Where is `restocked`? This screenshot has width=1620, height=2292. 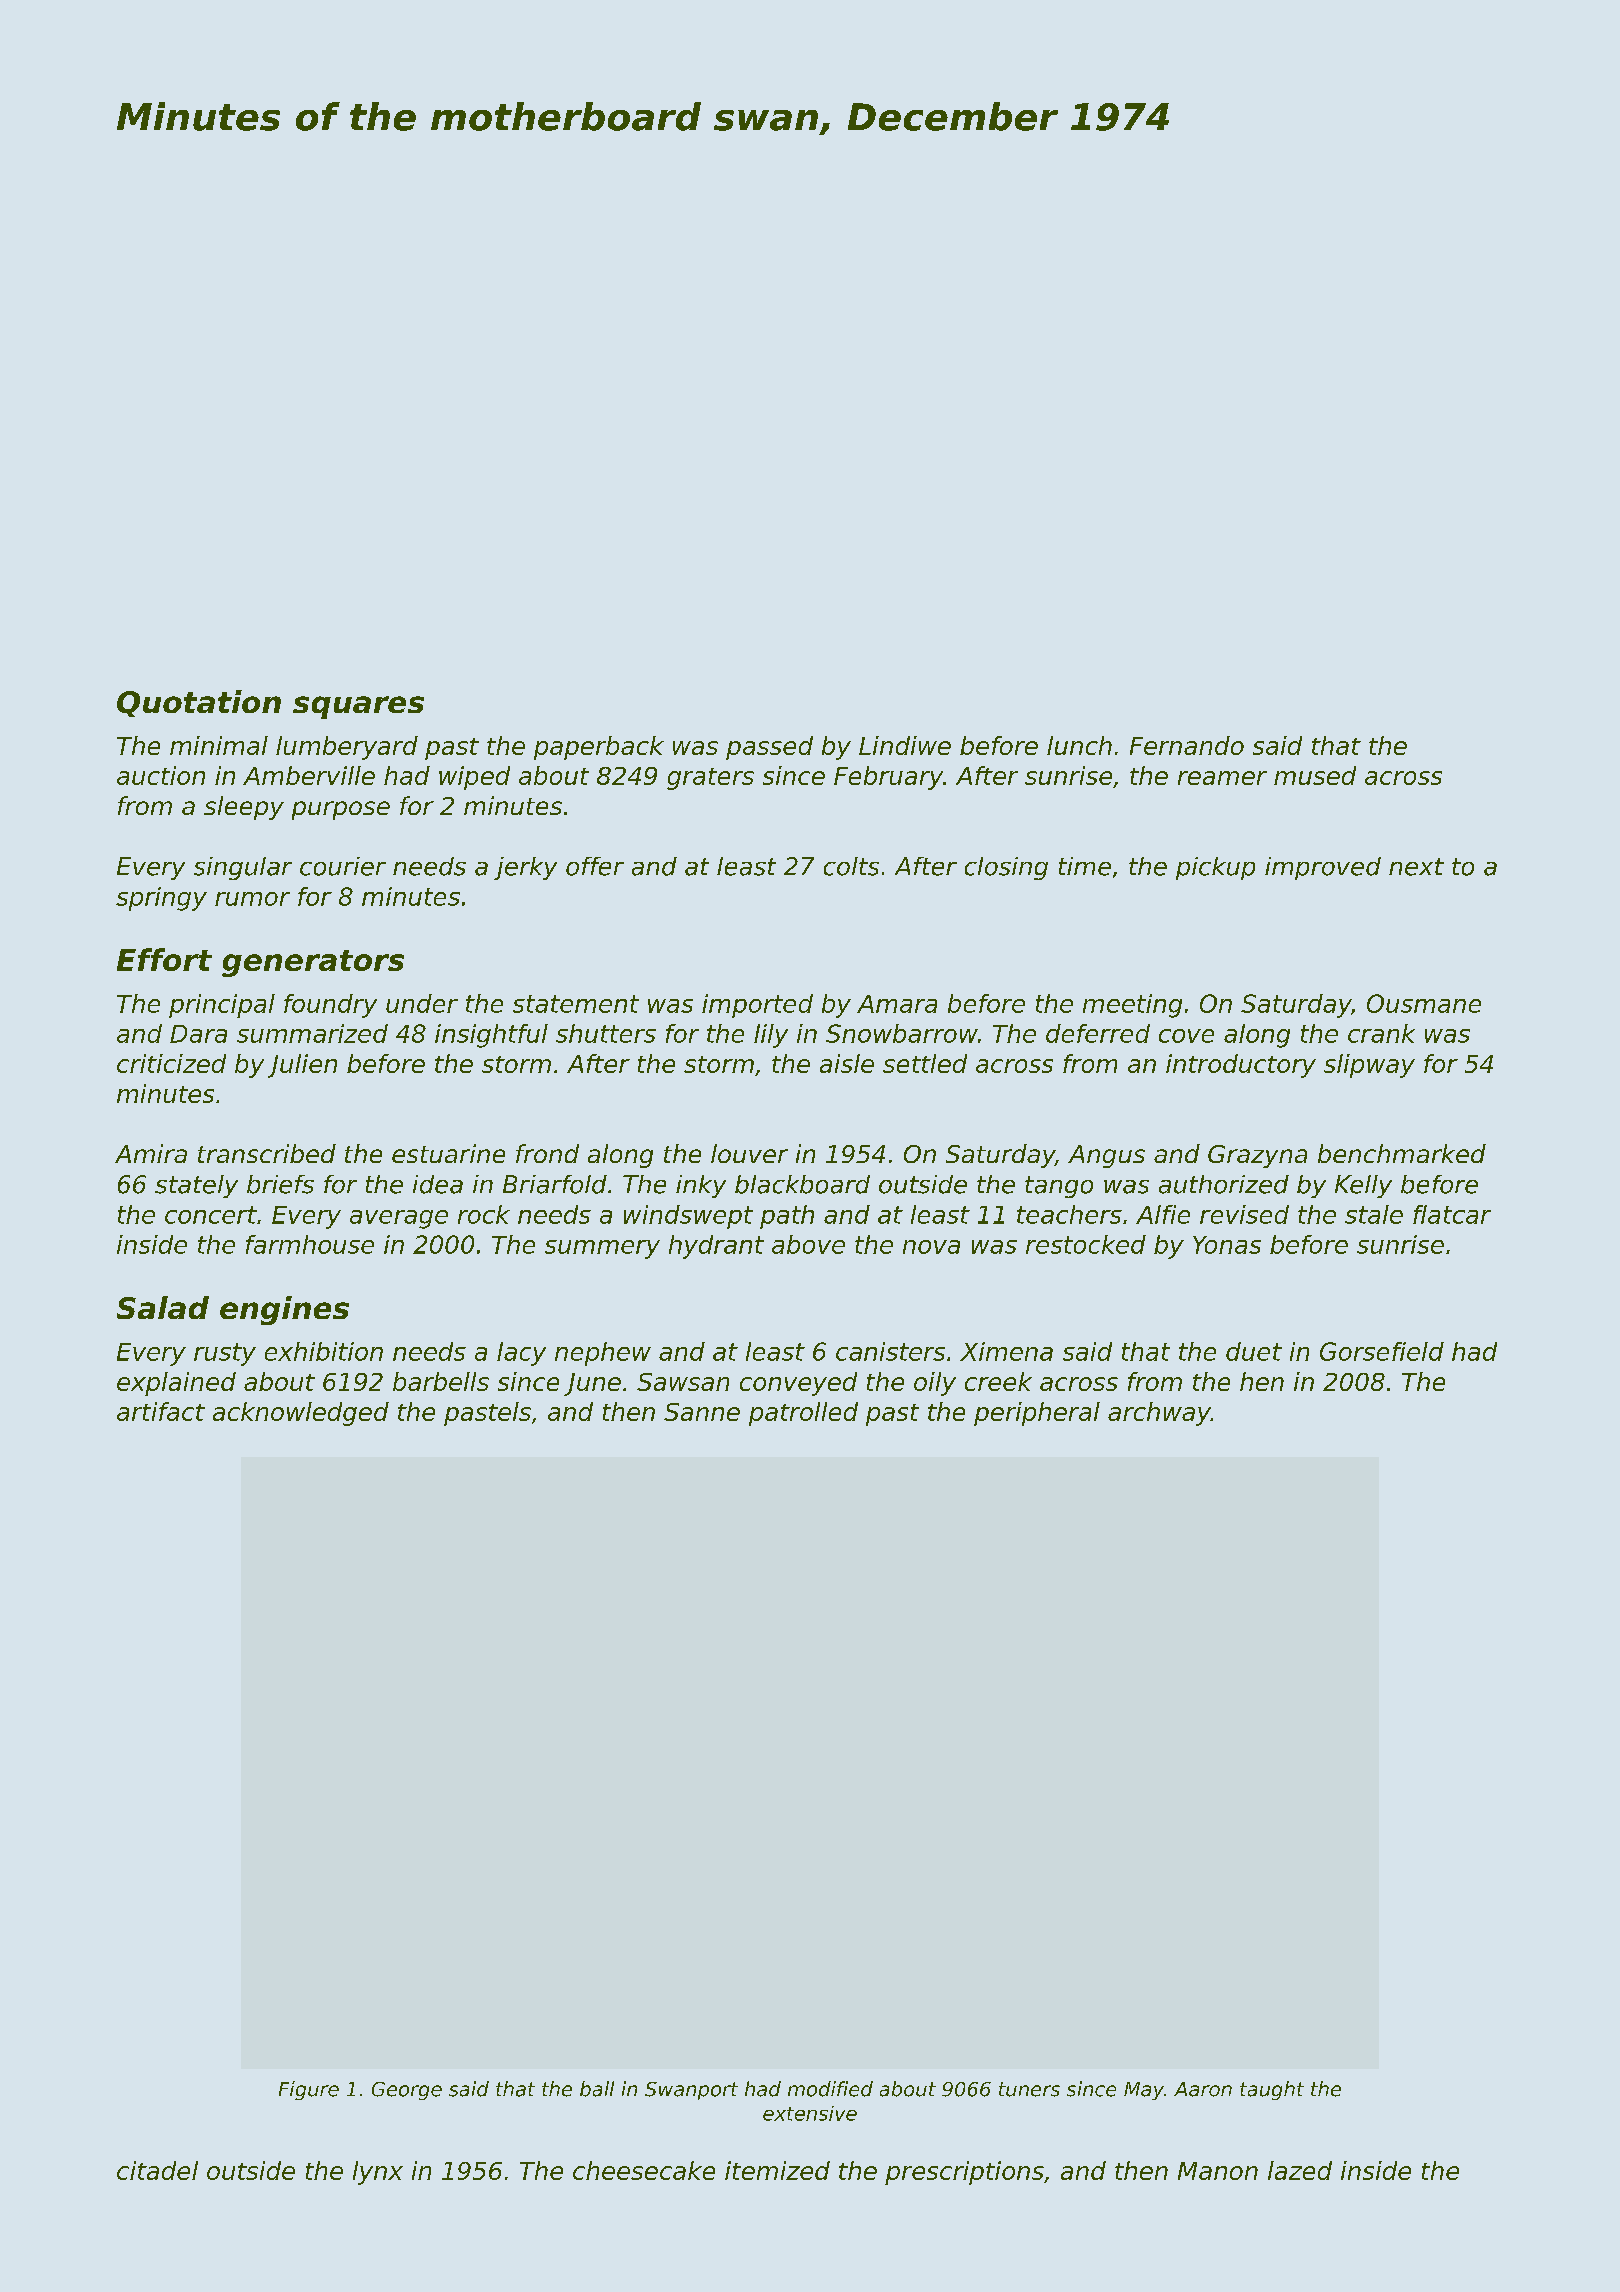 restocked is located at coordinates (1086, 1244).
